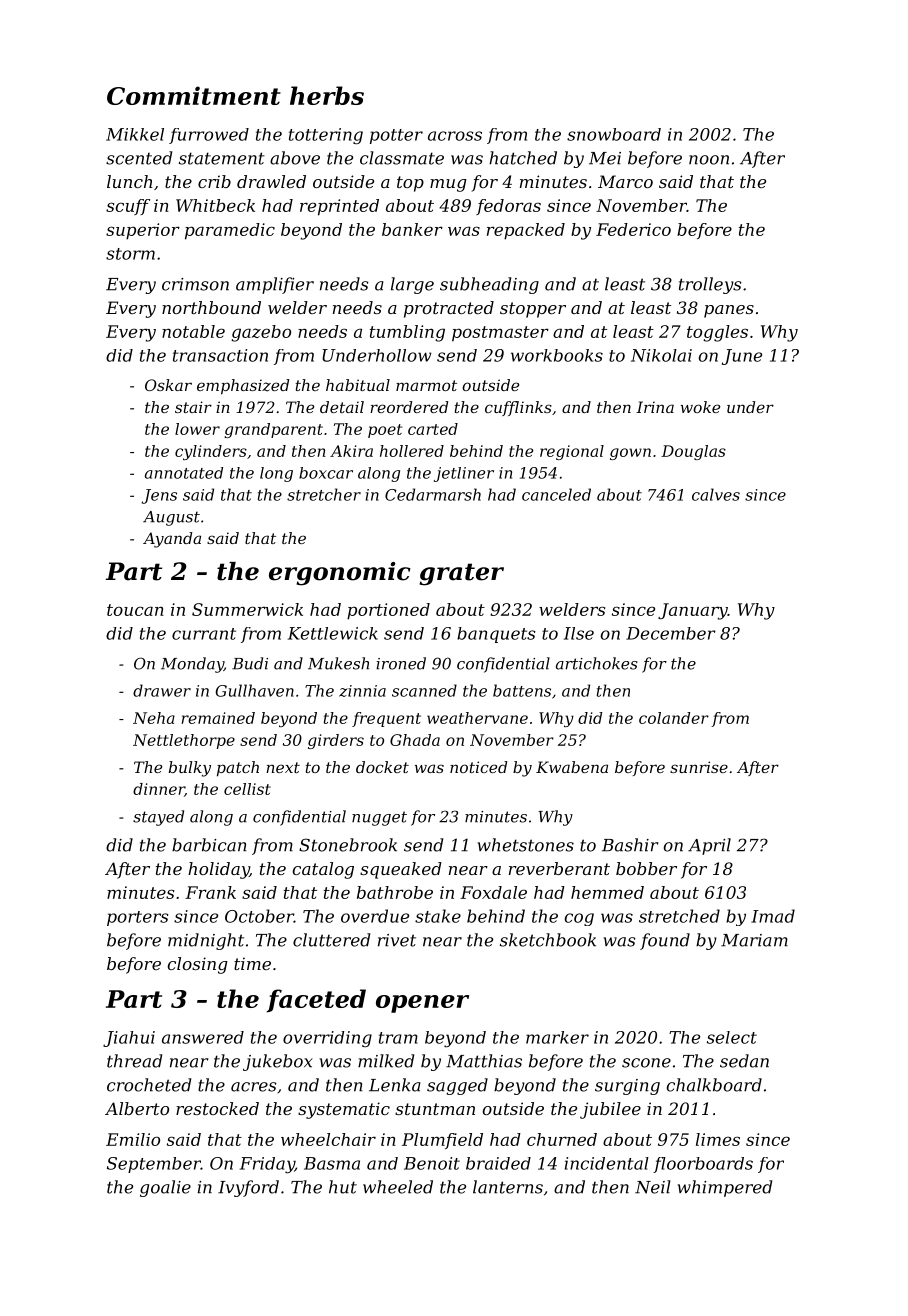 Image resolution: width=908 pixels, height=1316 pixels. What do you see at coordinates (508, 1187) in the screenshot?
I see `lanterns` at bounding box center [508, 1187].
